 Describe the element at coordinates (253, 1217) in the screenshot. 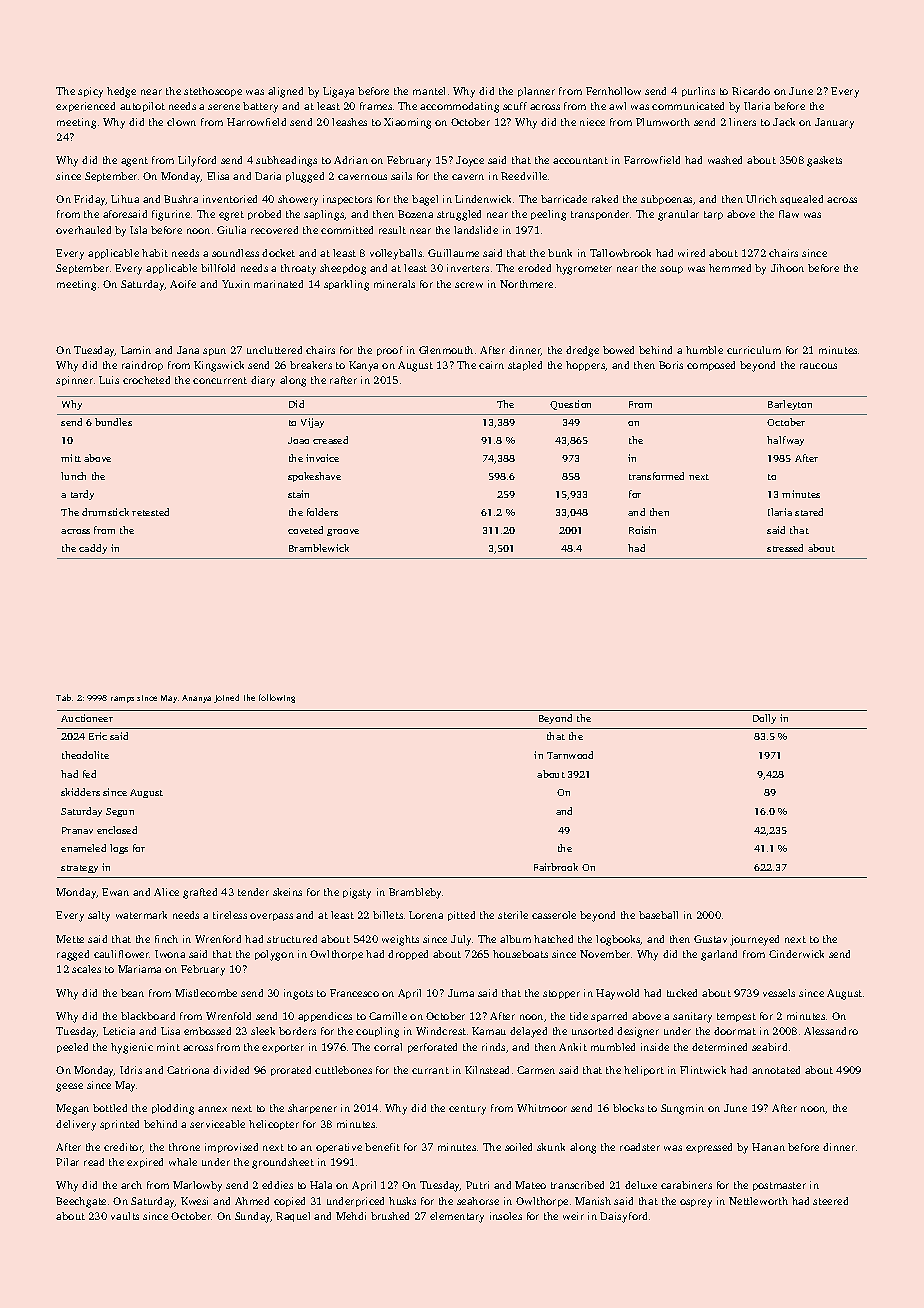

I see `Sunday` at that location.
